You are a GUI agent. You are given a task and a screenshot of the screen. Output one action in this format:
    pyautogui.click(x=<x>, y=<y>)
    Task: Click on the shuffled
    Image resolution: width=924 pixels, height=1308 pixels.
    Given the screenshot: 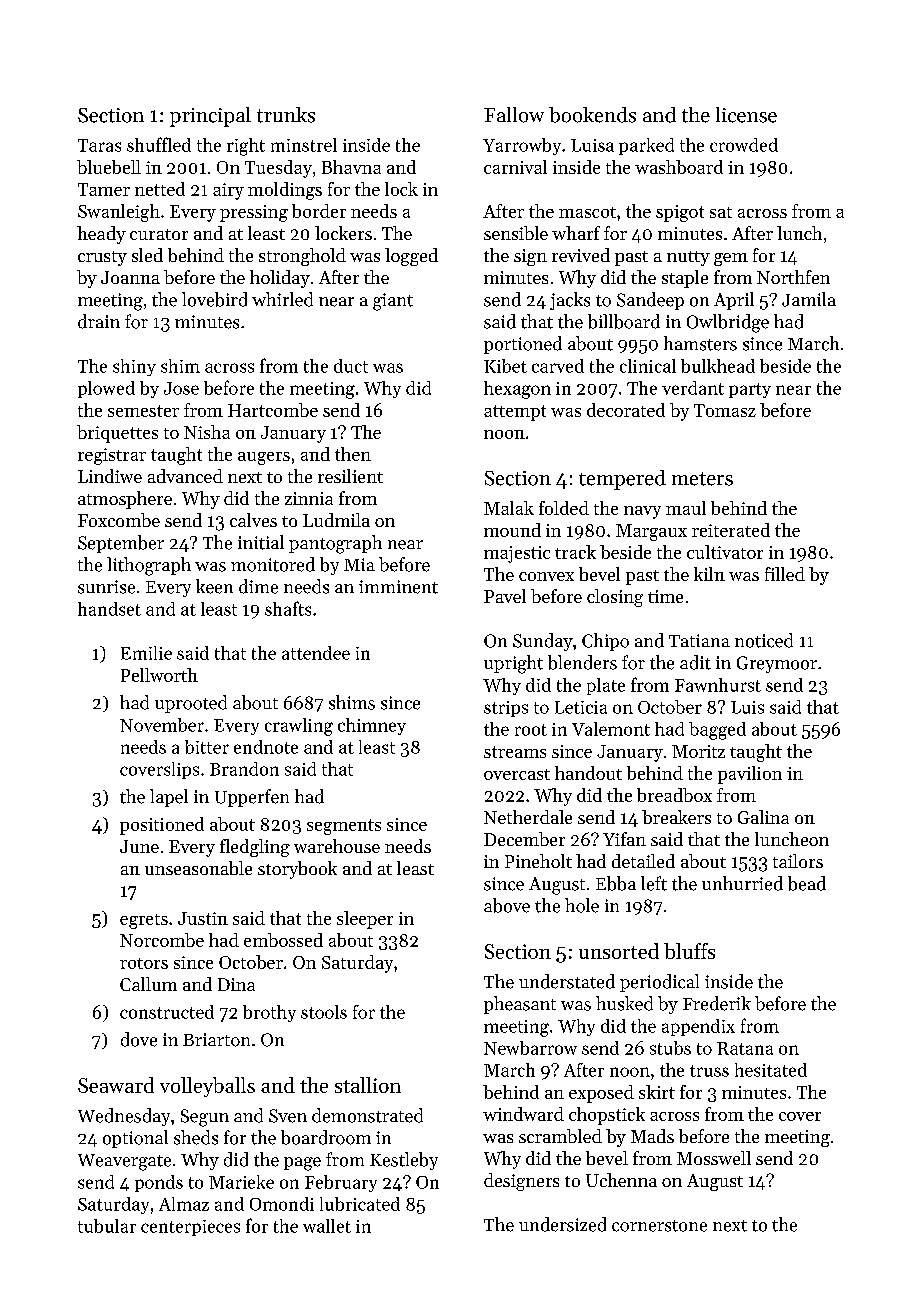 What is the action you would take?
    pyautogui.click(x=159, y=144)
